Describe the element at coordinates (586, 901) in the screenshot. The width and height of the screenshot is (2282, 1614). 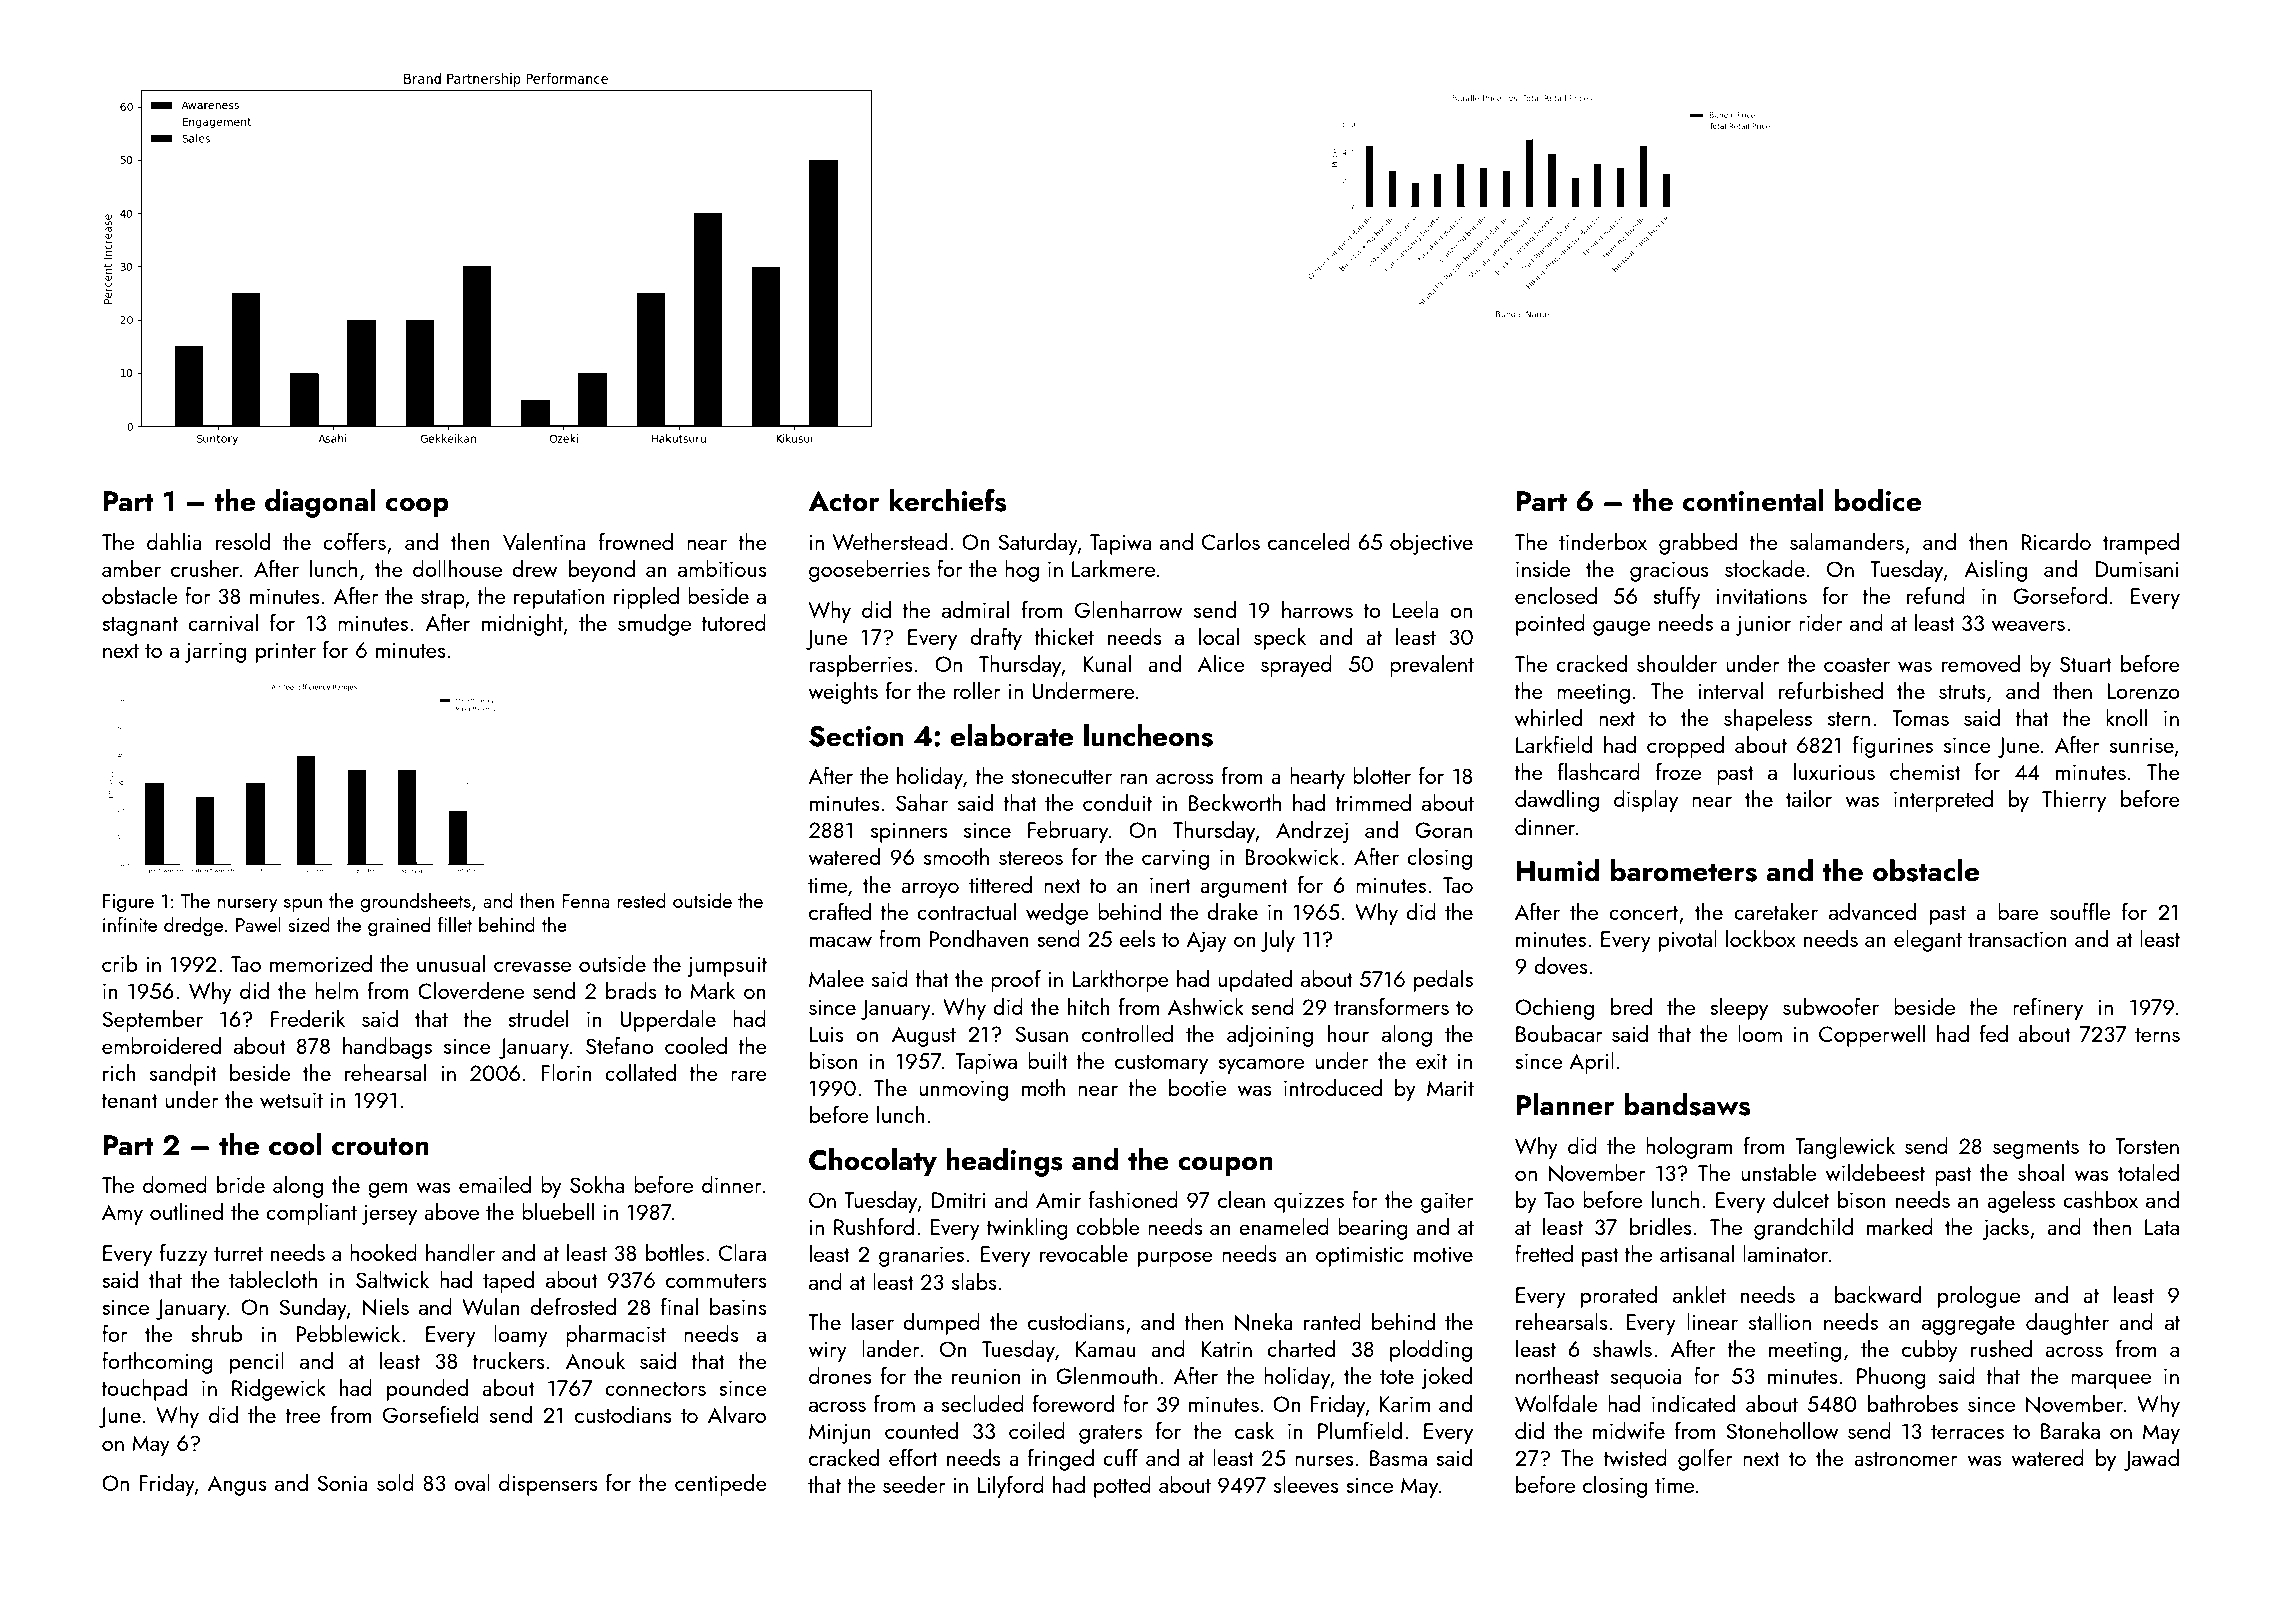
I see `Fenna` at that location.
